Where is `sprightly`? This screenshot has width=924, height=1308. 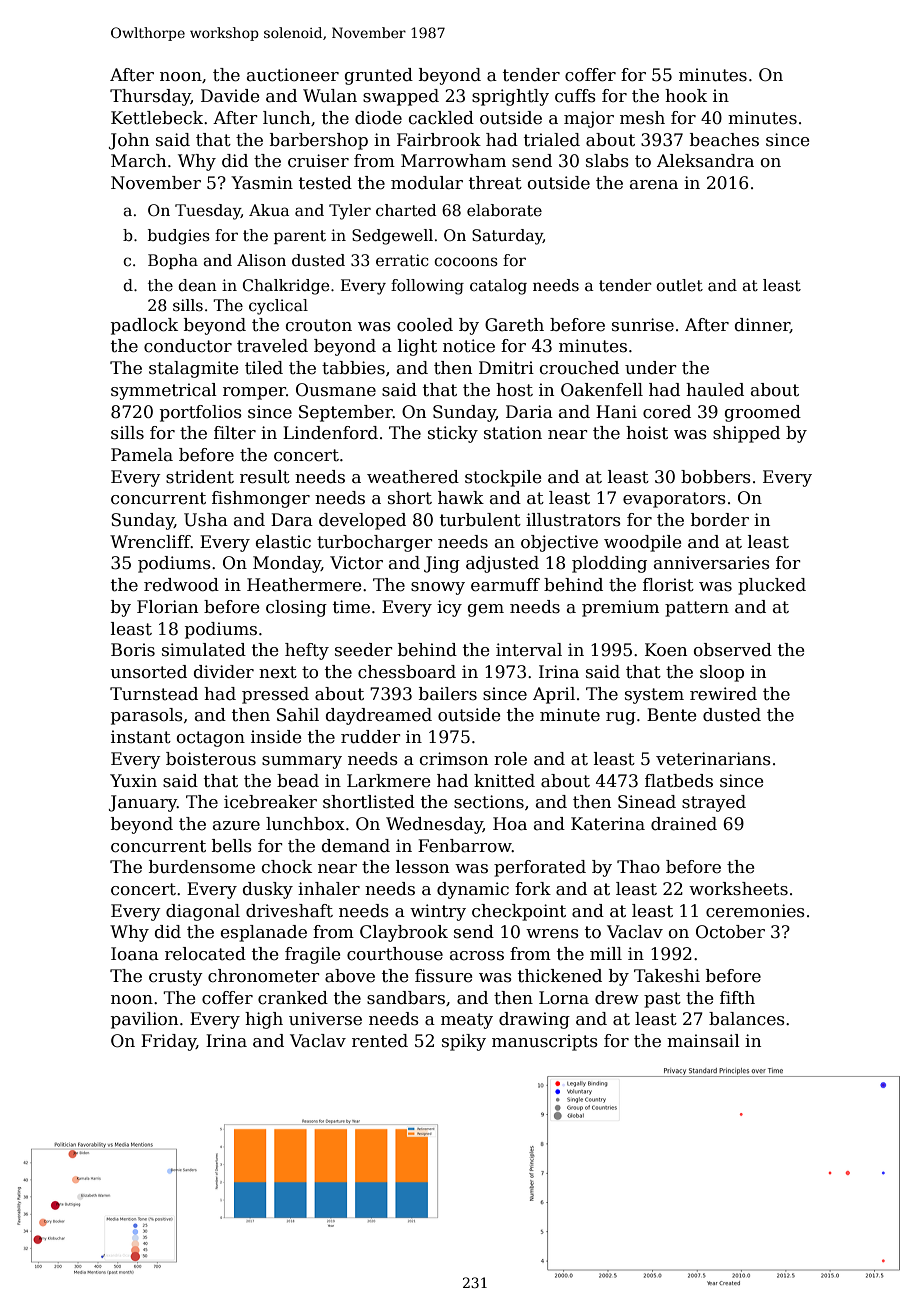 sprightly is located at coordinates (510, 97).
